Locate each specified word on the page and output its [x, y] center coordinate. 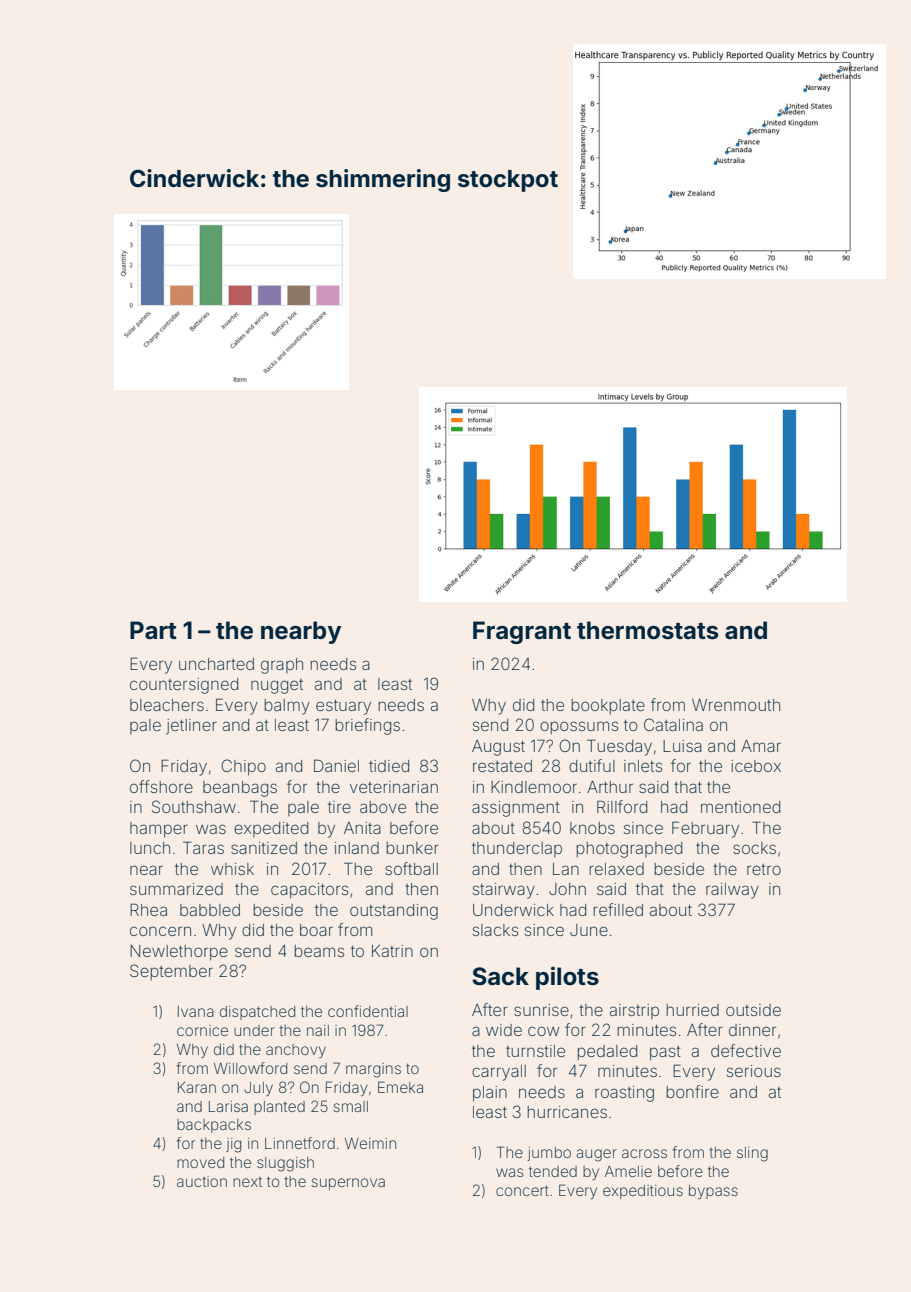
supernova [348, 1184]
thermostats [647, 630]
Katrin [392, 951]
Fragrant [522, 632]
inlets [643, 766]
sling [752, 1154]
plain [490, 1094]
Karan [197, 1087]
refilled [618, 909]
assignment [516, 809]
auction [202, 1181]
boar [316, 930]
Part [153, 630]
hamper [159, 830]
